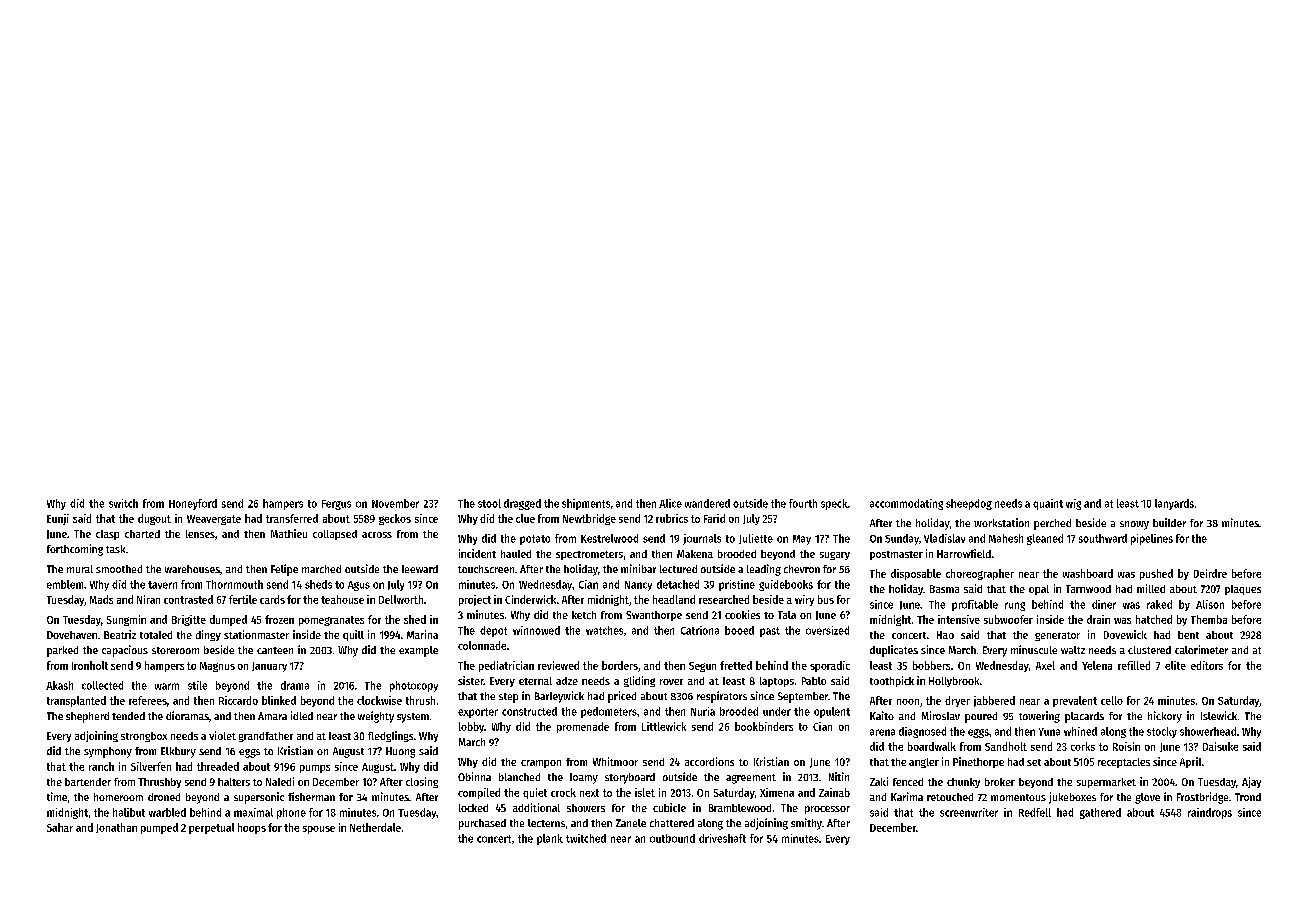  Describe the element at coordinates (830, 666) in the screenshot. I see `sporadic` at that location.
